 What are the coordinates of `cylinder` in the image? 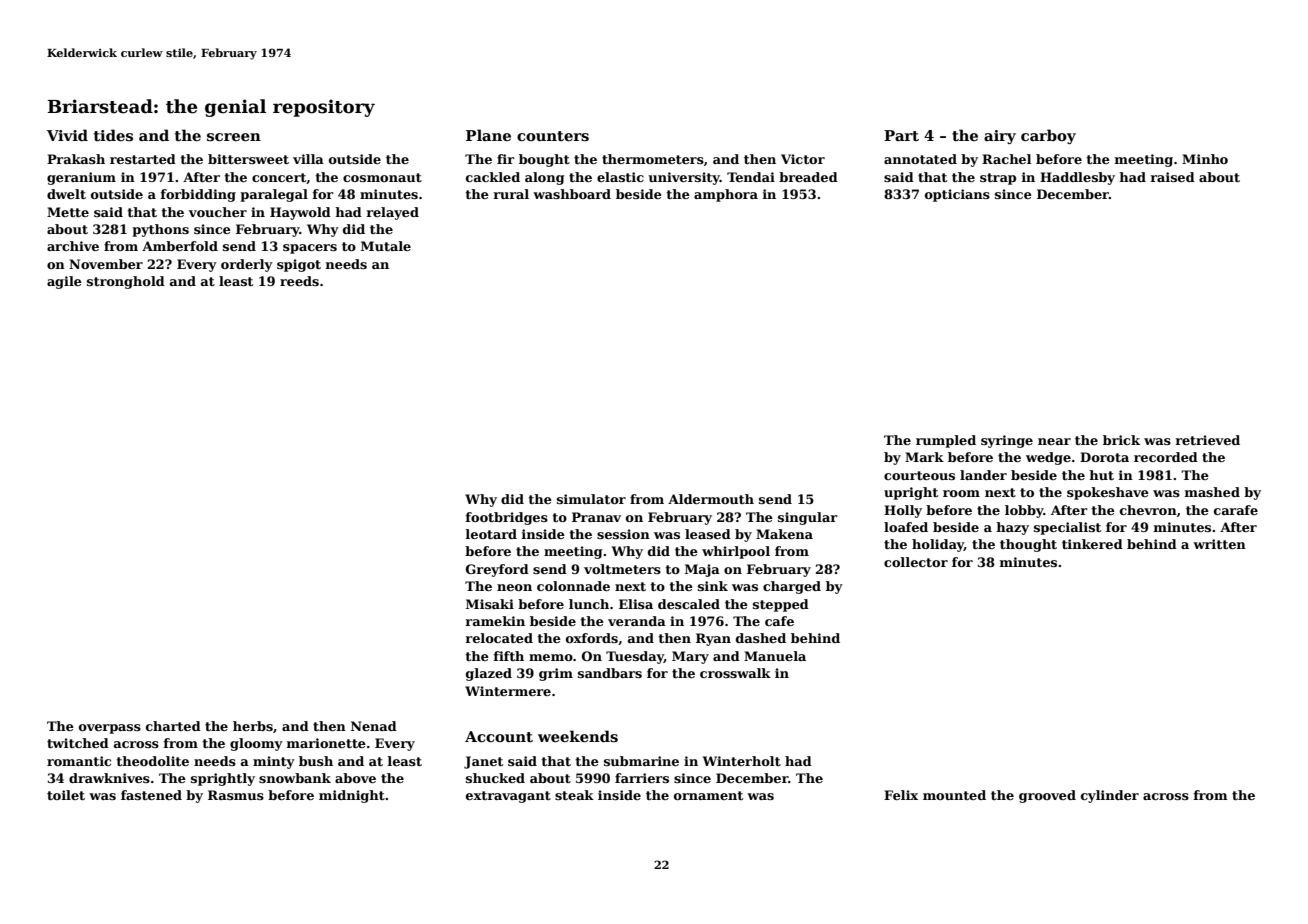 It's located at (1110, 796).
